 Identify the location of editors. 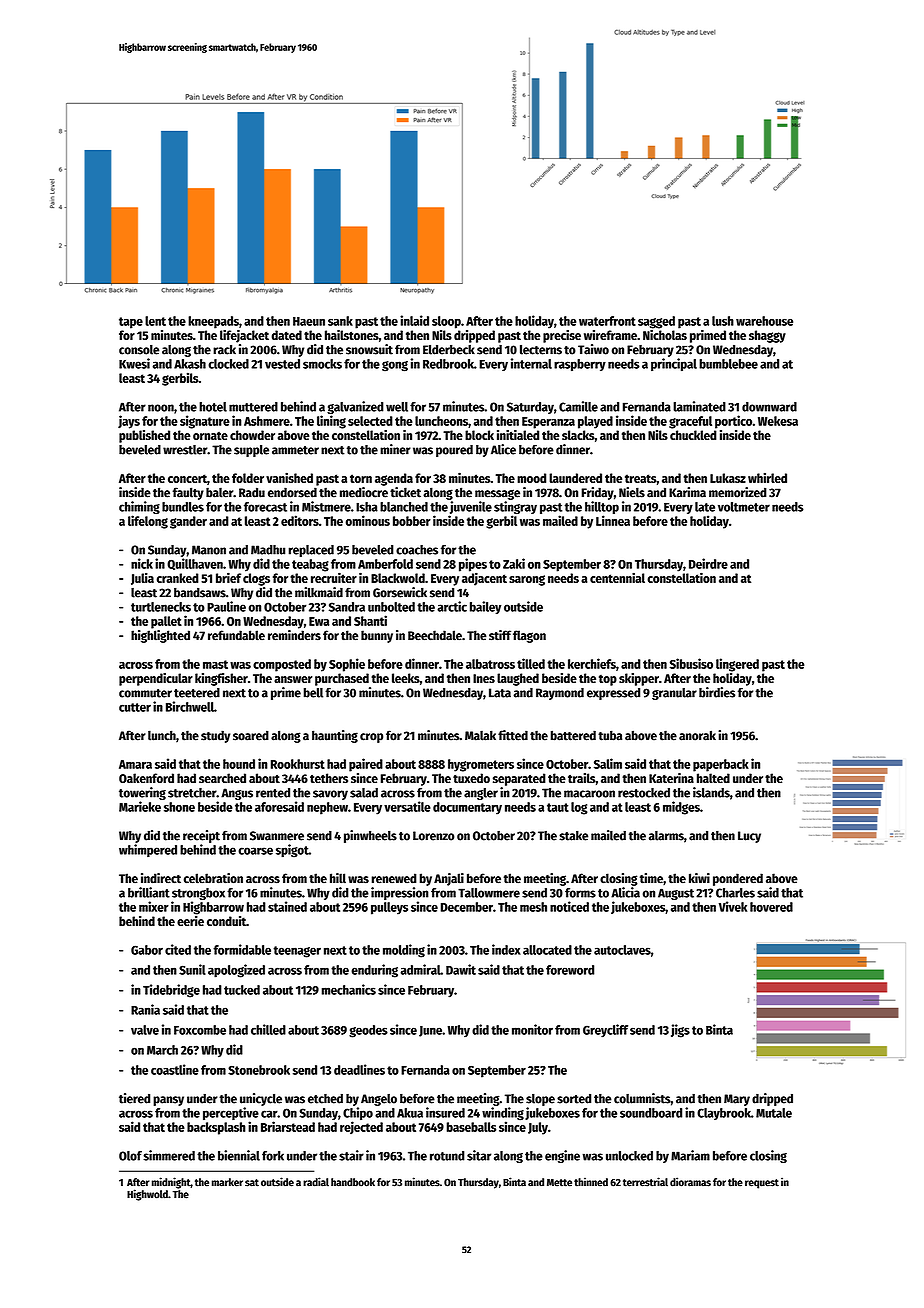
(300, 520).
